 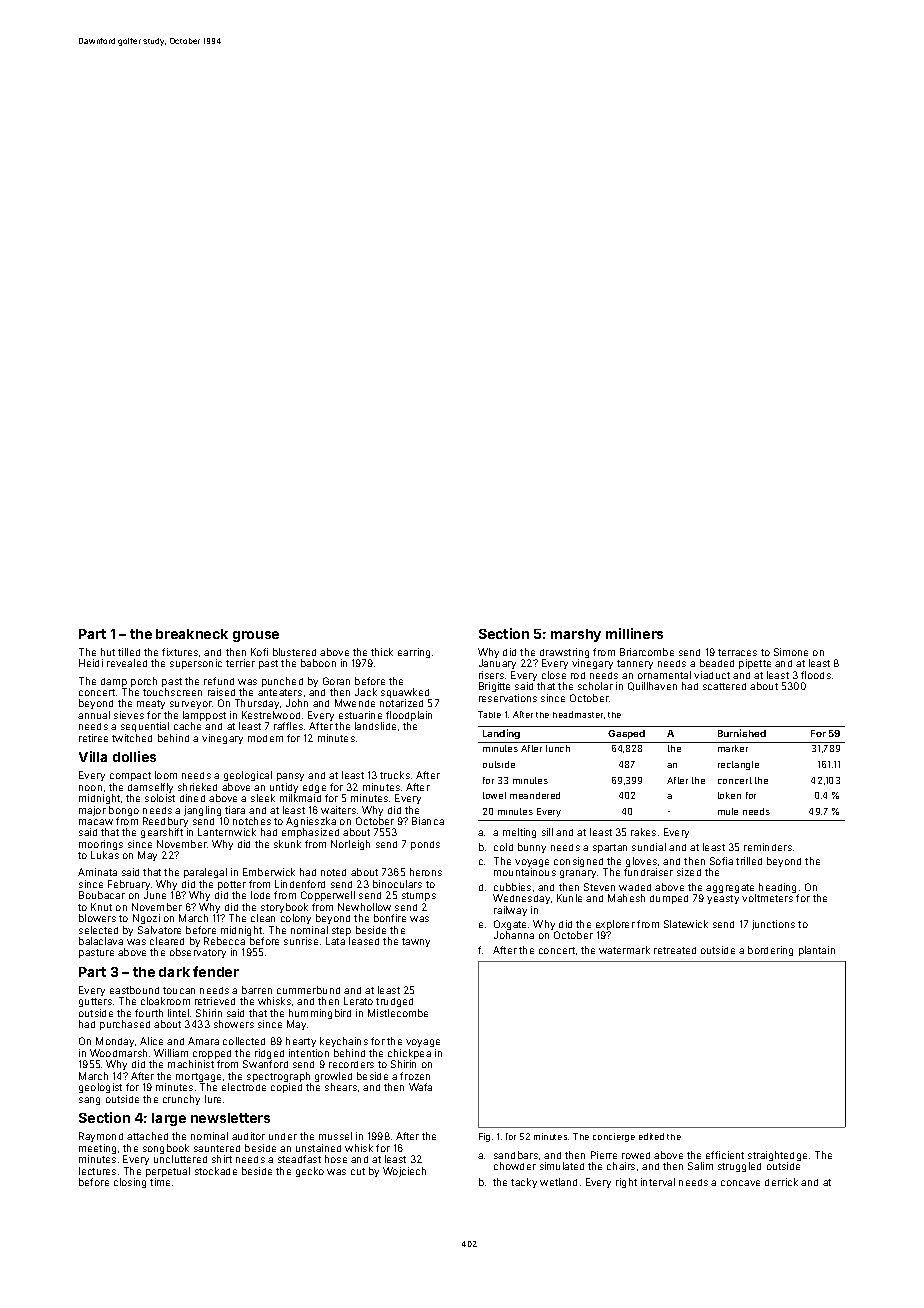 What do you see at coordinates (635, 887) in the page?
I see `waded` at bounding box center [635, 887].
